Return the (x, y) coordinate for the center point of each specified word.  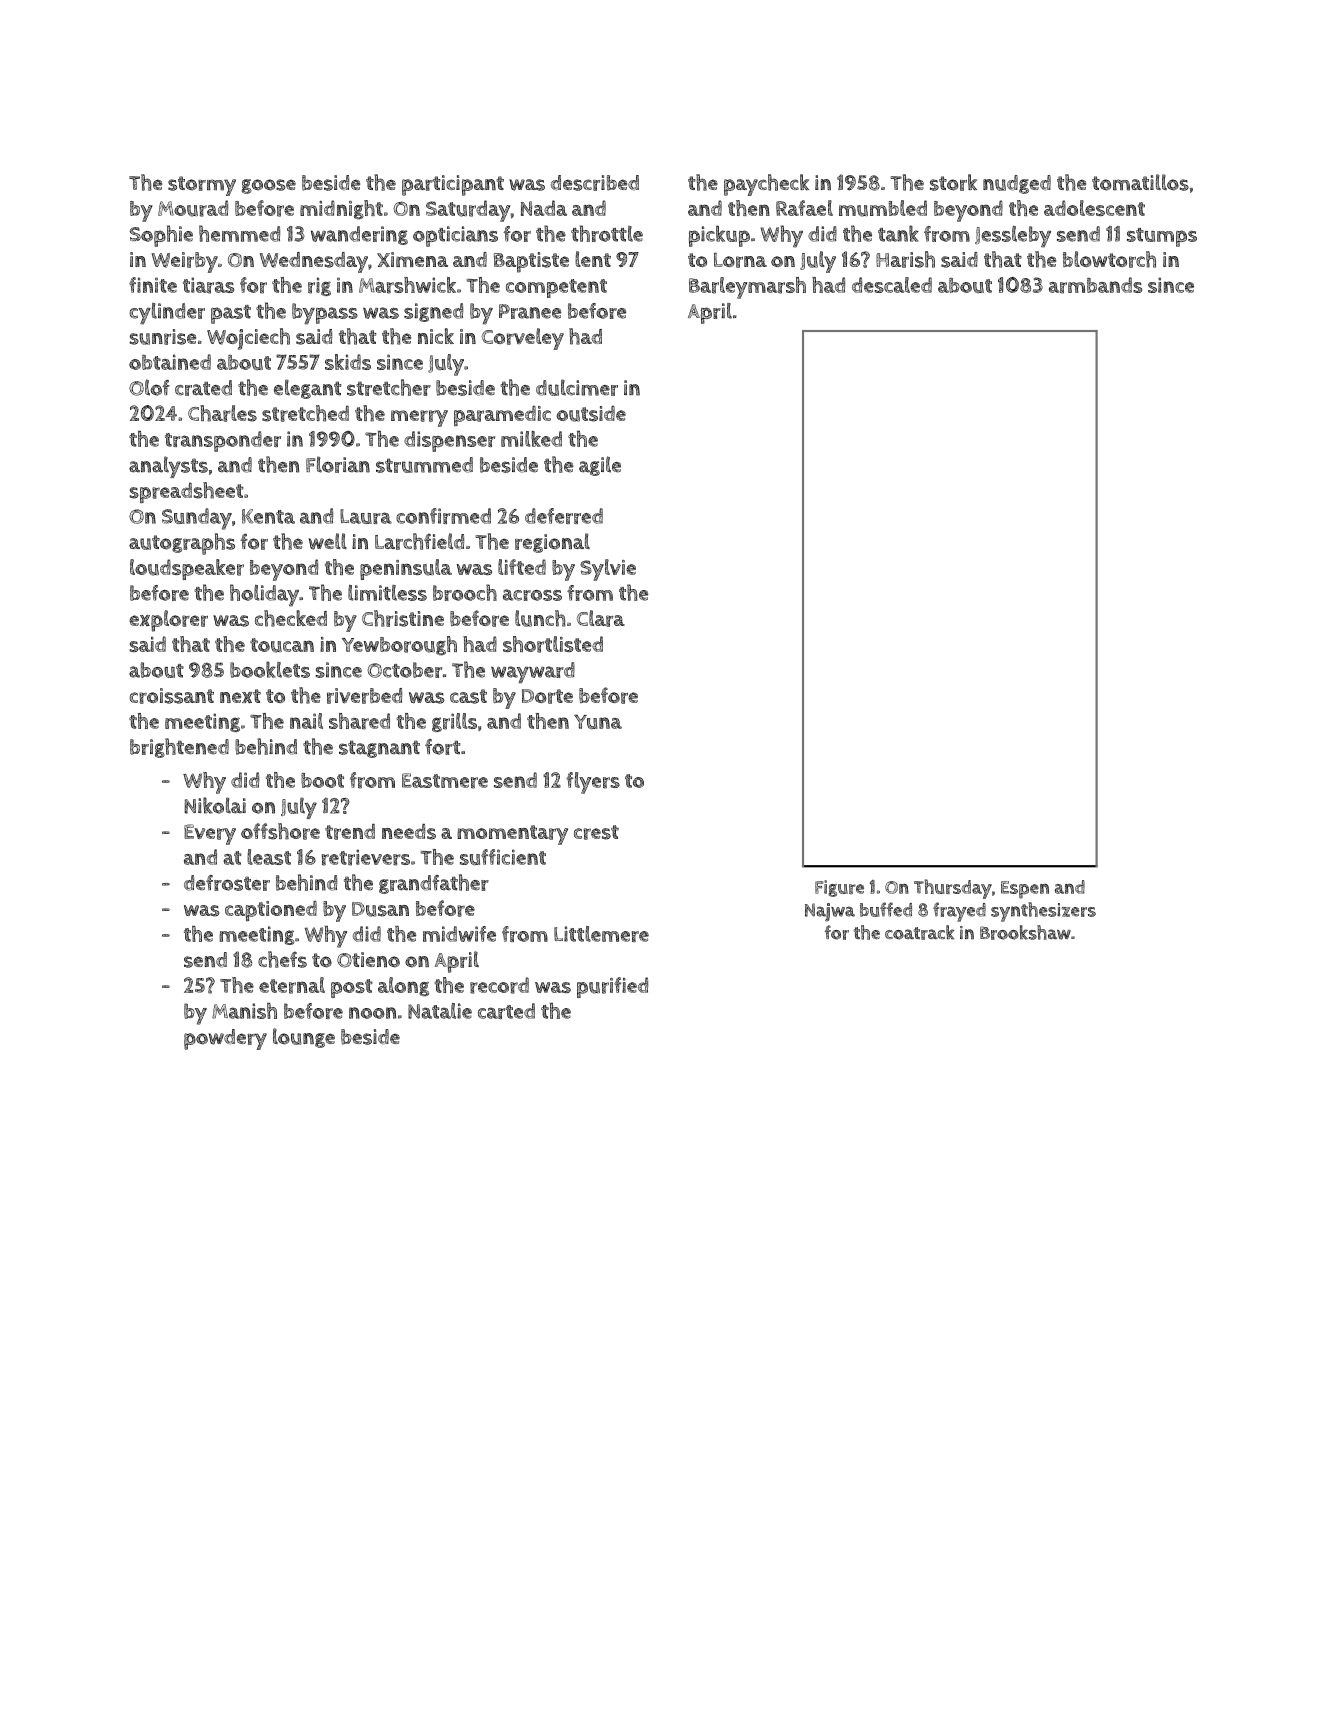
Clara (601, 618)
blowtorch (1109, 259)
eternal (292, 985)
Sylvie (608, 570)
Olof (149, 387)
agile (600, 466)
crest (596, 832)
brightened (179, 748)
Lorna (740, 260)
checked (291, 618)
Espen (1025, 890)
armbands (1095, 285)
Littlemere (601, 934)
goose (268, 186)
